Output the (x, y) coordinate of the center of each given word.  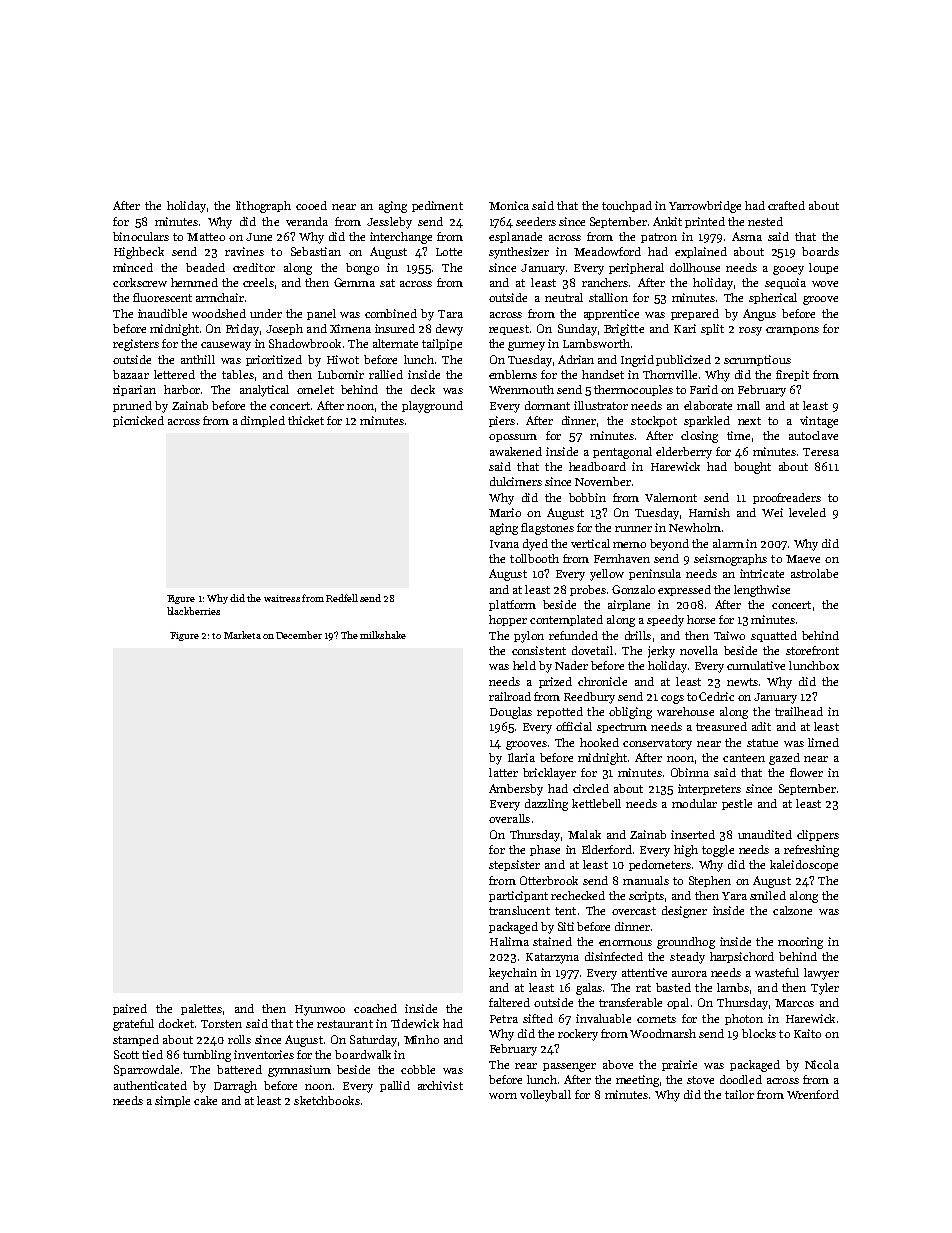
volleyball (545, 1096)
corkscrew (140, 282)
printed (705, 222)
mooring (800, 943)
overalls (509, 818)
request (509, 330)
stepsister (514, 865)
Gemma (354, 282)
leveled (807, 512)
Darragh (235, 1087)
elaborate (708, 405)
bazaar (131, 374)
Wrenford (813, 1094)
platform (512, 605)
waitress (282, 598)
